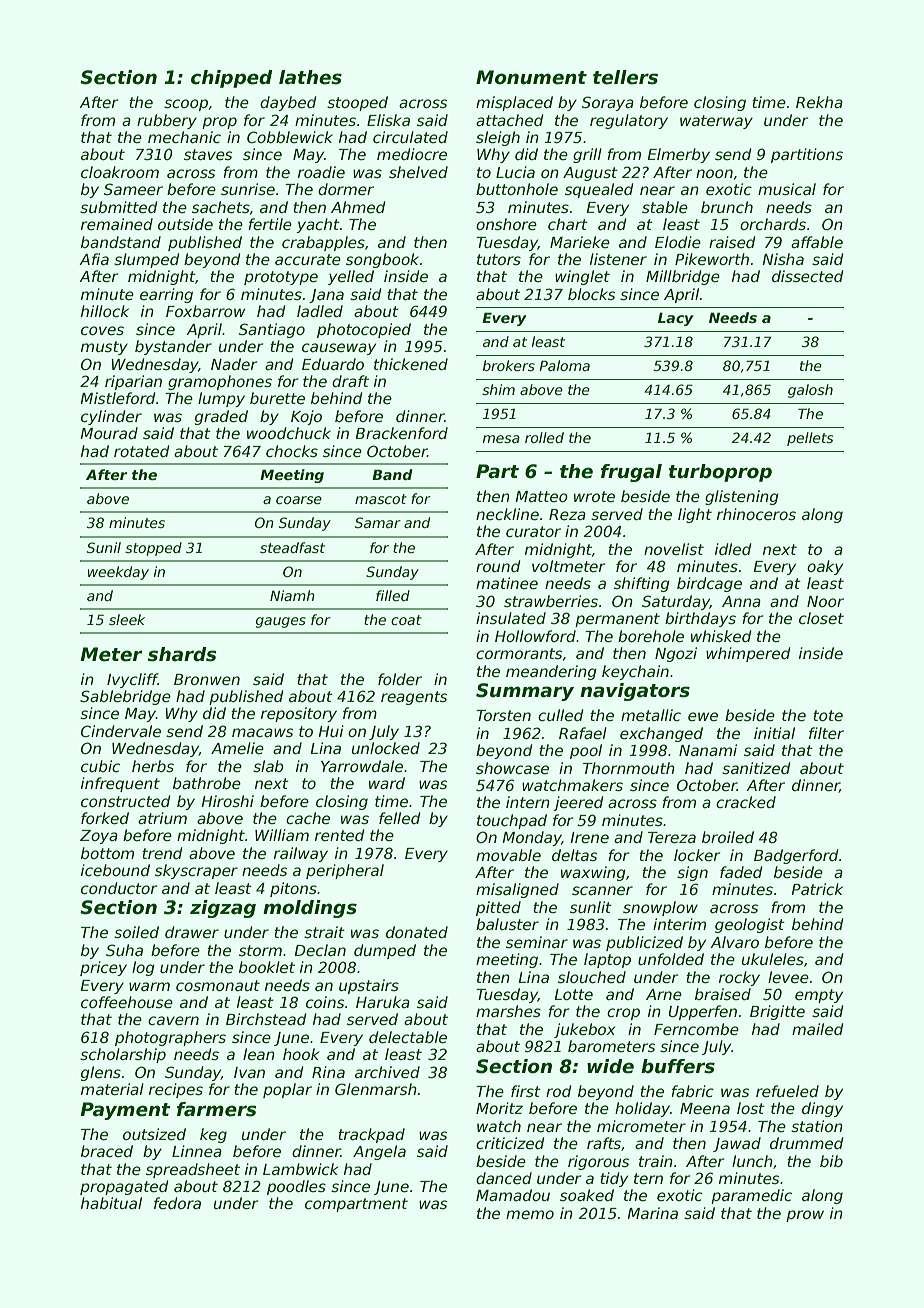 The width and height of the image is (924, 1308). What do you see at coordinates (296, 1187) in the image?
I see `poodles` at bounding box center [296, 1187].
